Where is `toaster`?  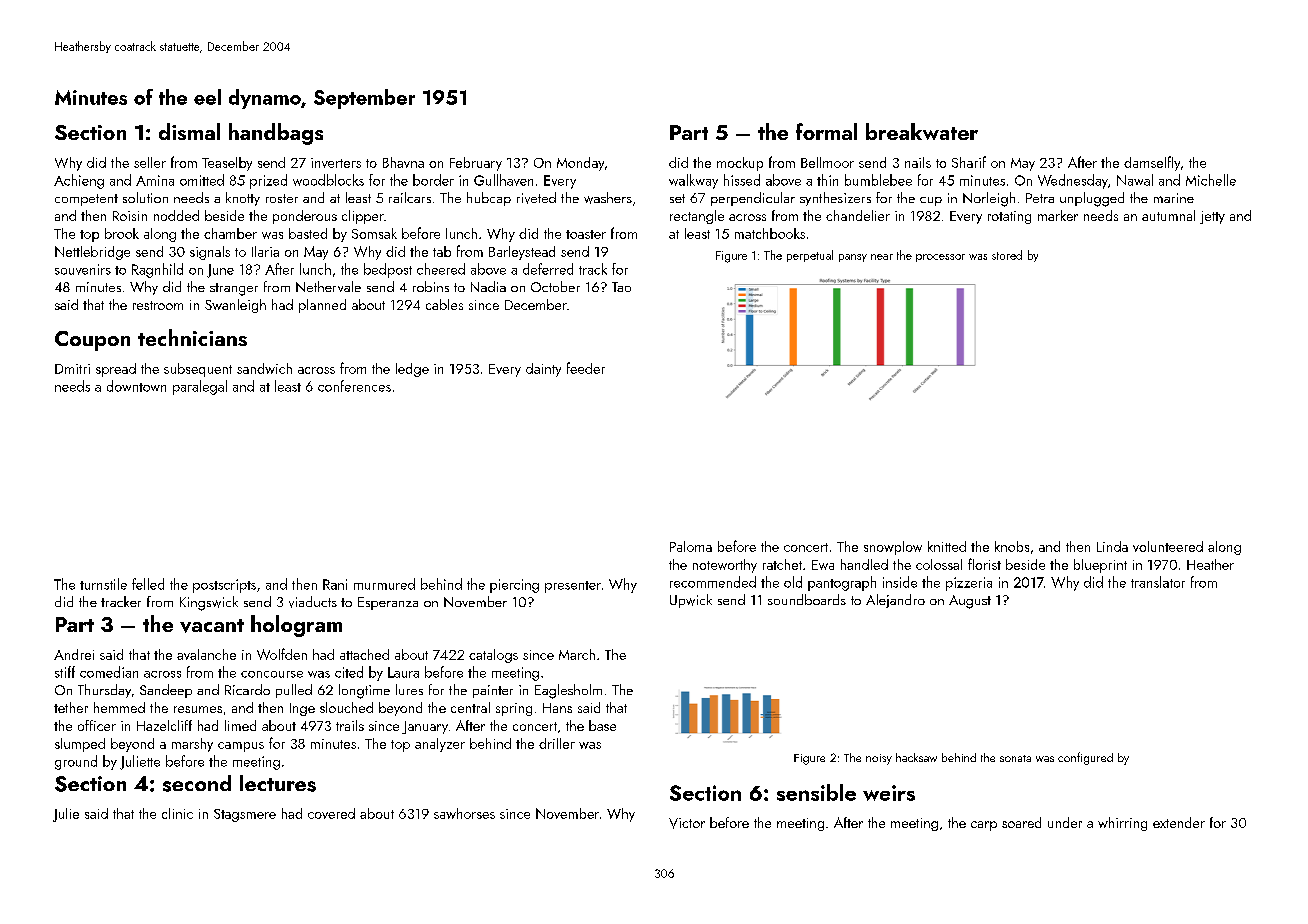
toaster is located at coordinates (586, 234).
